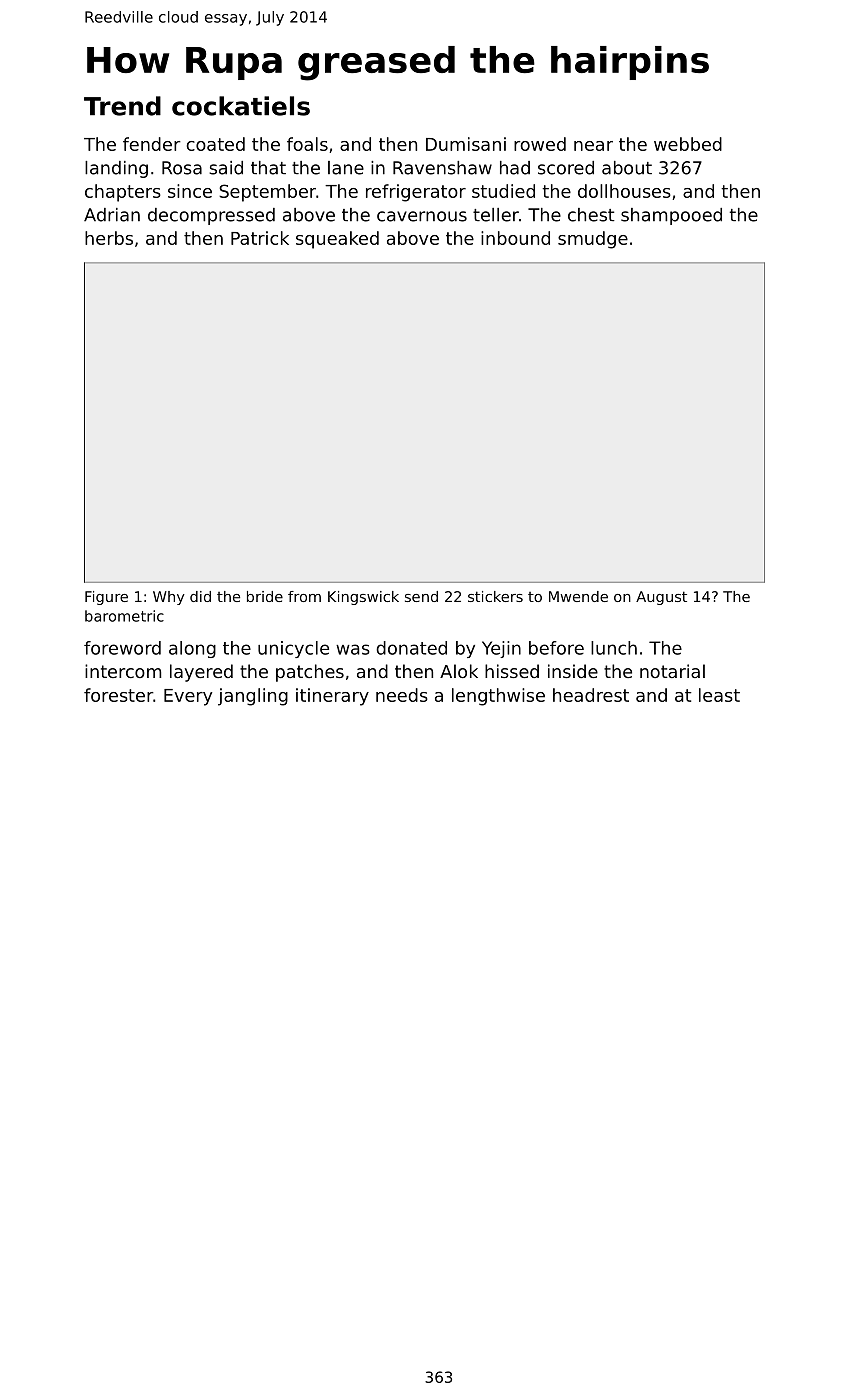 Image resolution: width=849 pixels, height=1400 pixels. I want to click on forester, so click(118, 695).
